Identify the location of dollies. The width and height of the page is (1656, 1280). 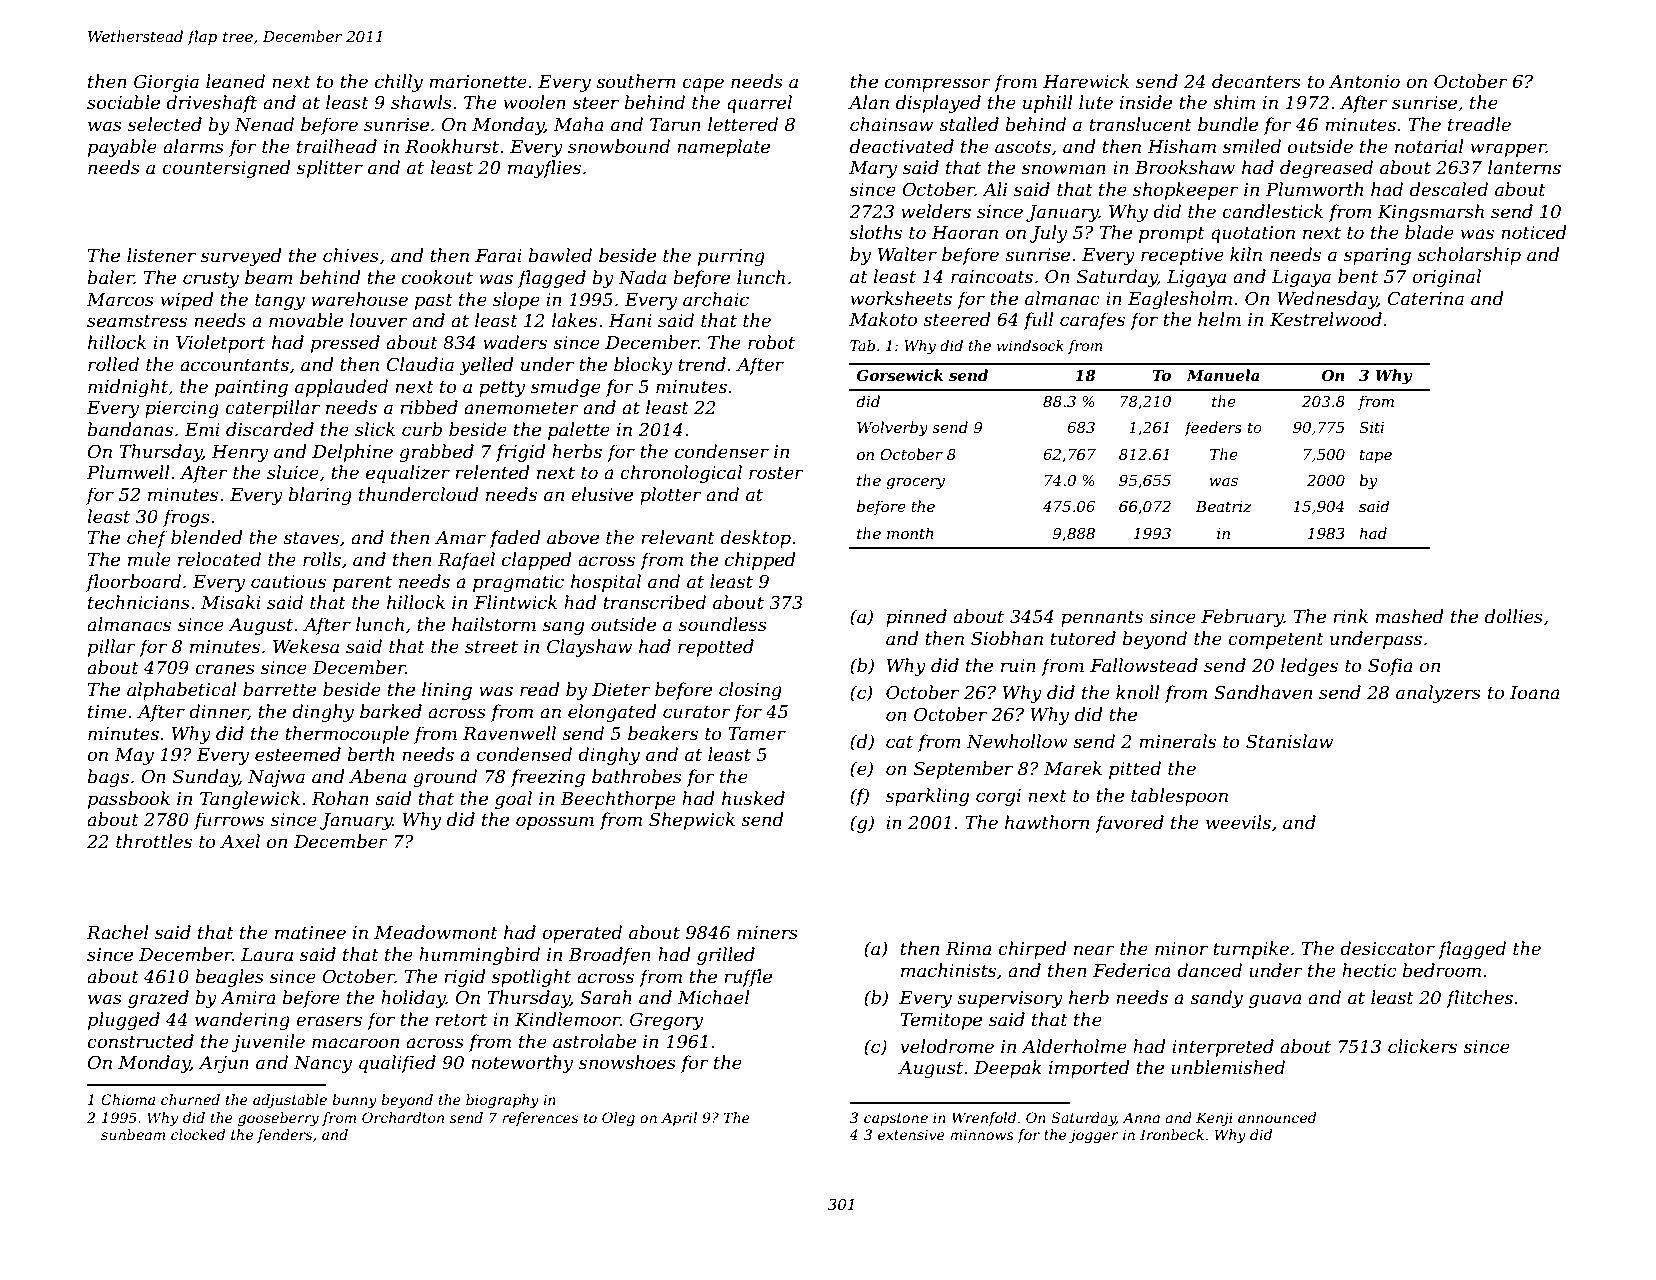
(1514, 616).
